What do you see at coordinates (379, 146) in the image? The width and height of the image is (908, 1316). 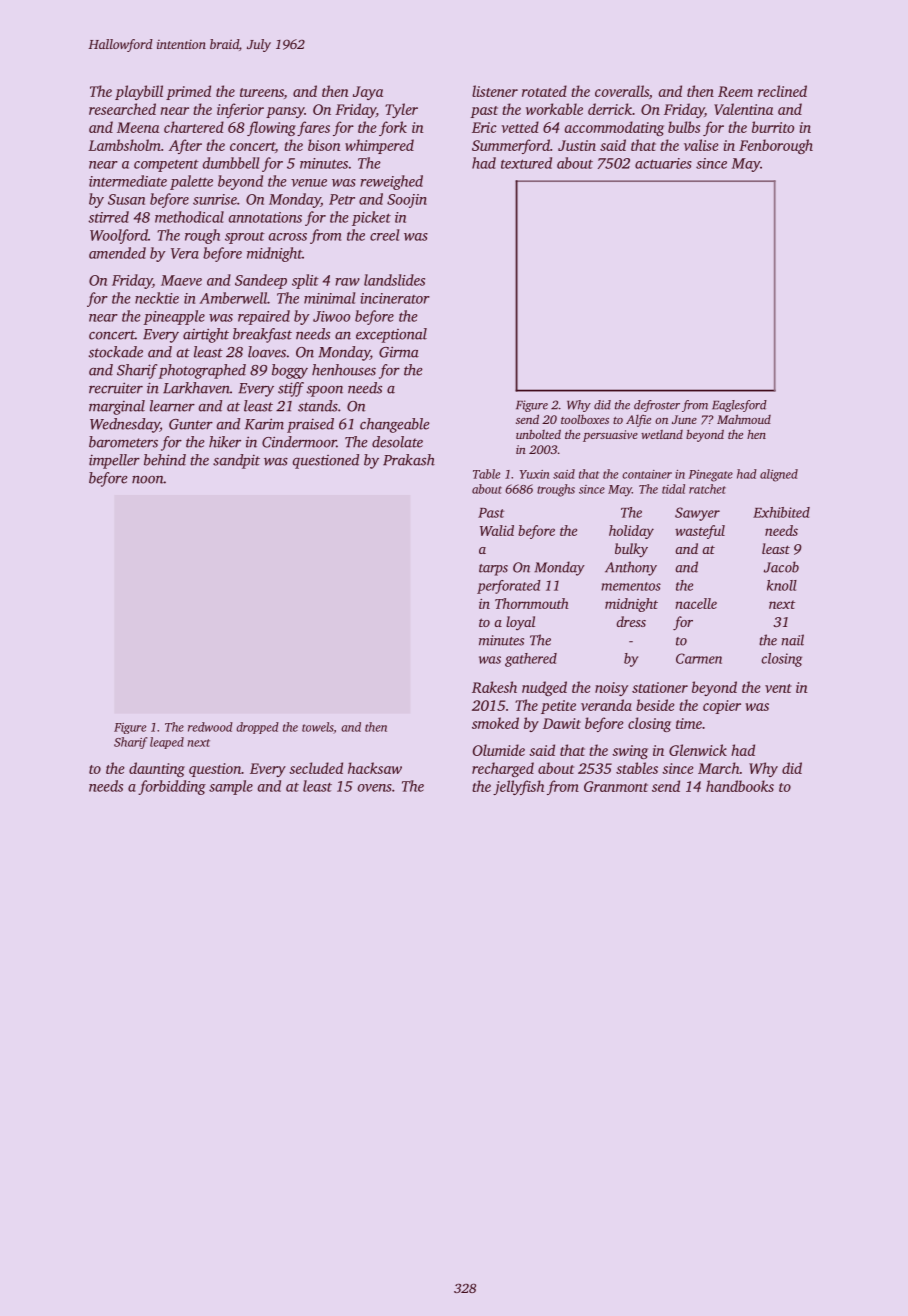 I see `whimpered` at bounding box center [379, 146].
